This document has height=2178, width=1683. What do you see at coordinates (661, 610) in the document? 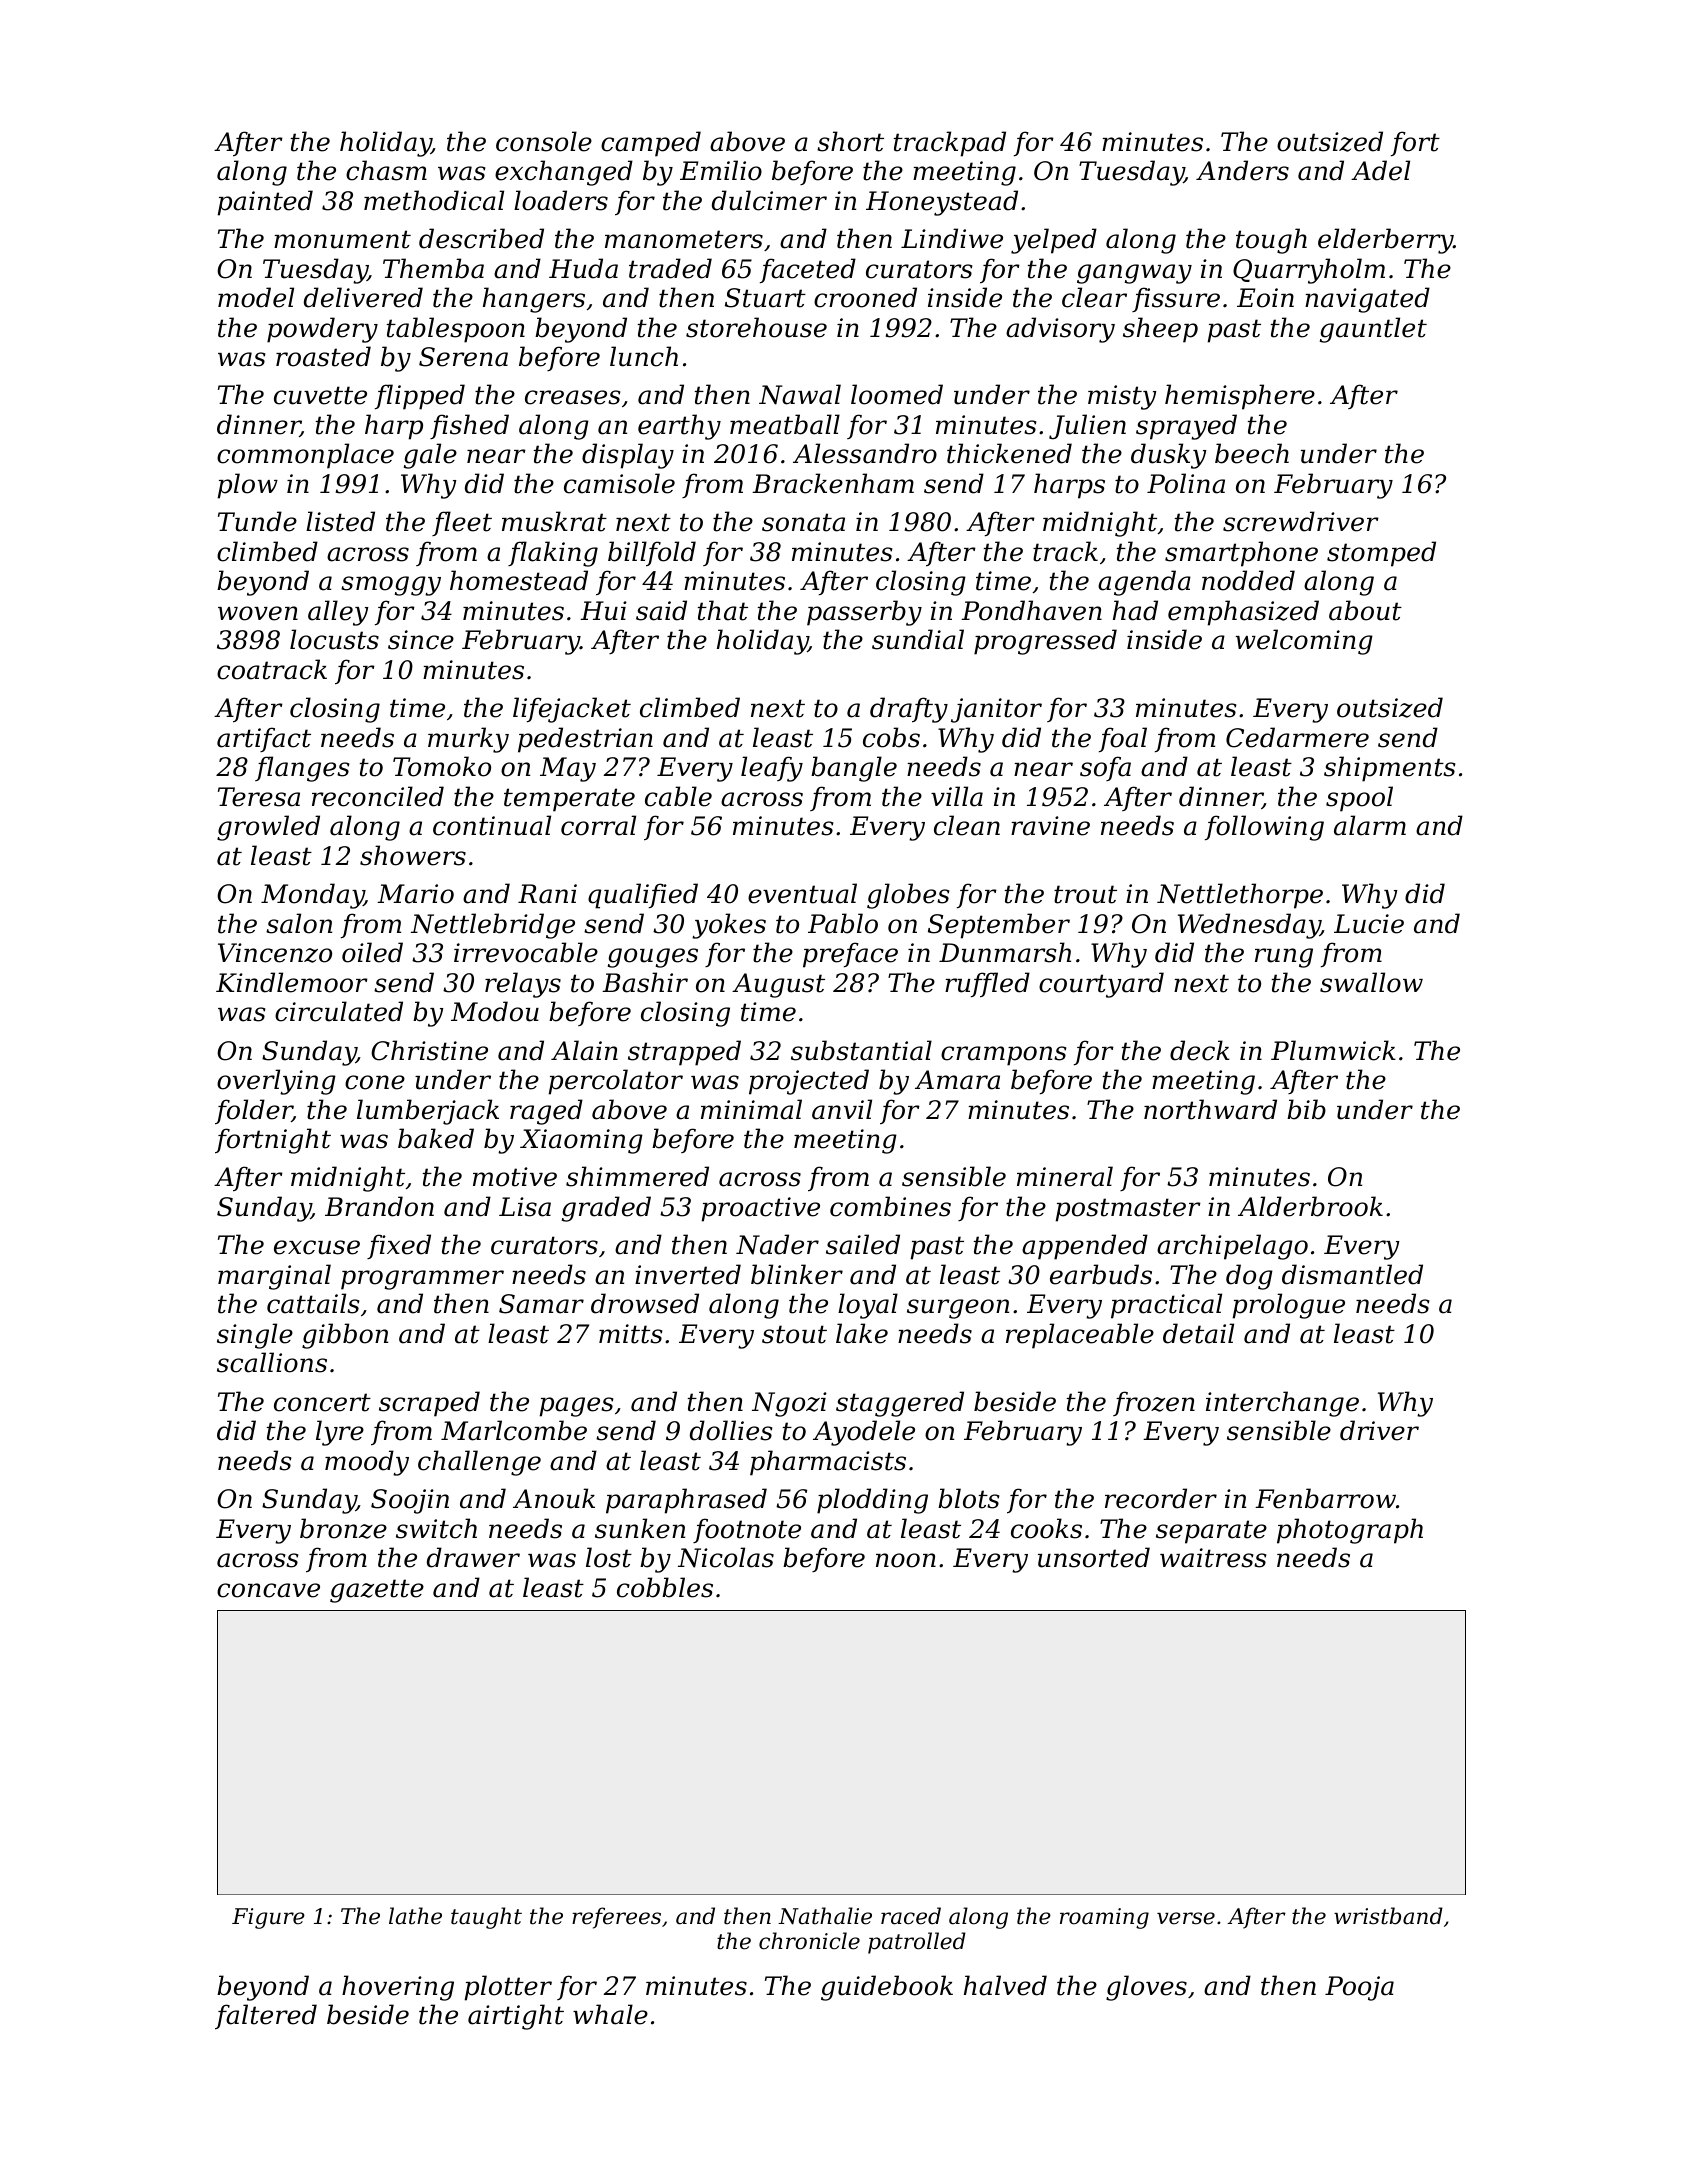
I see `said` at bounding box center [661, 610].
